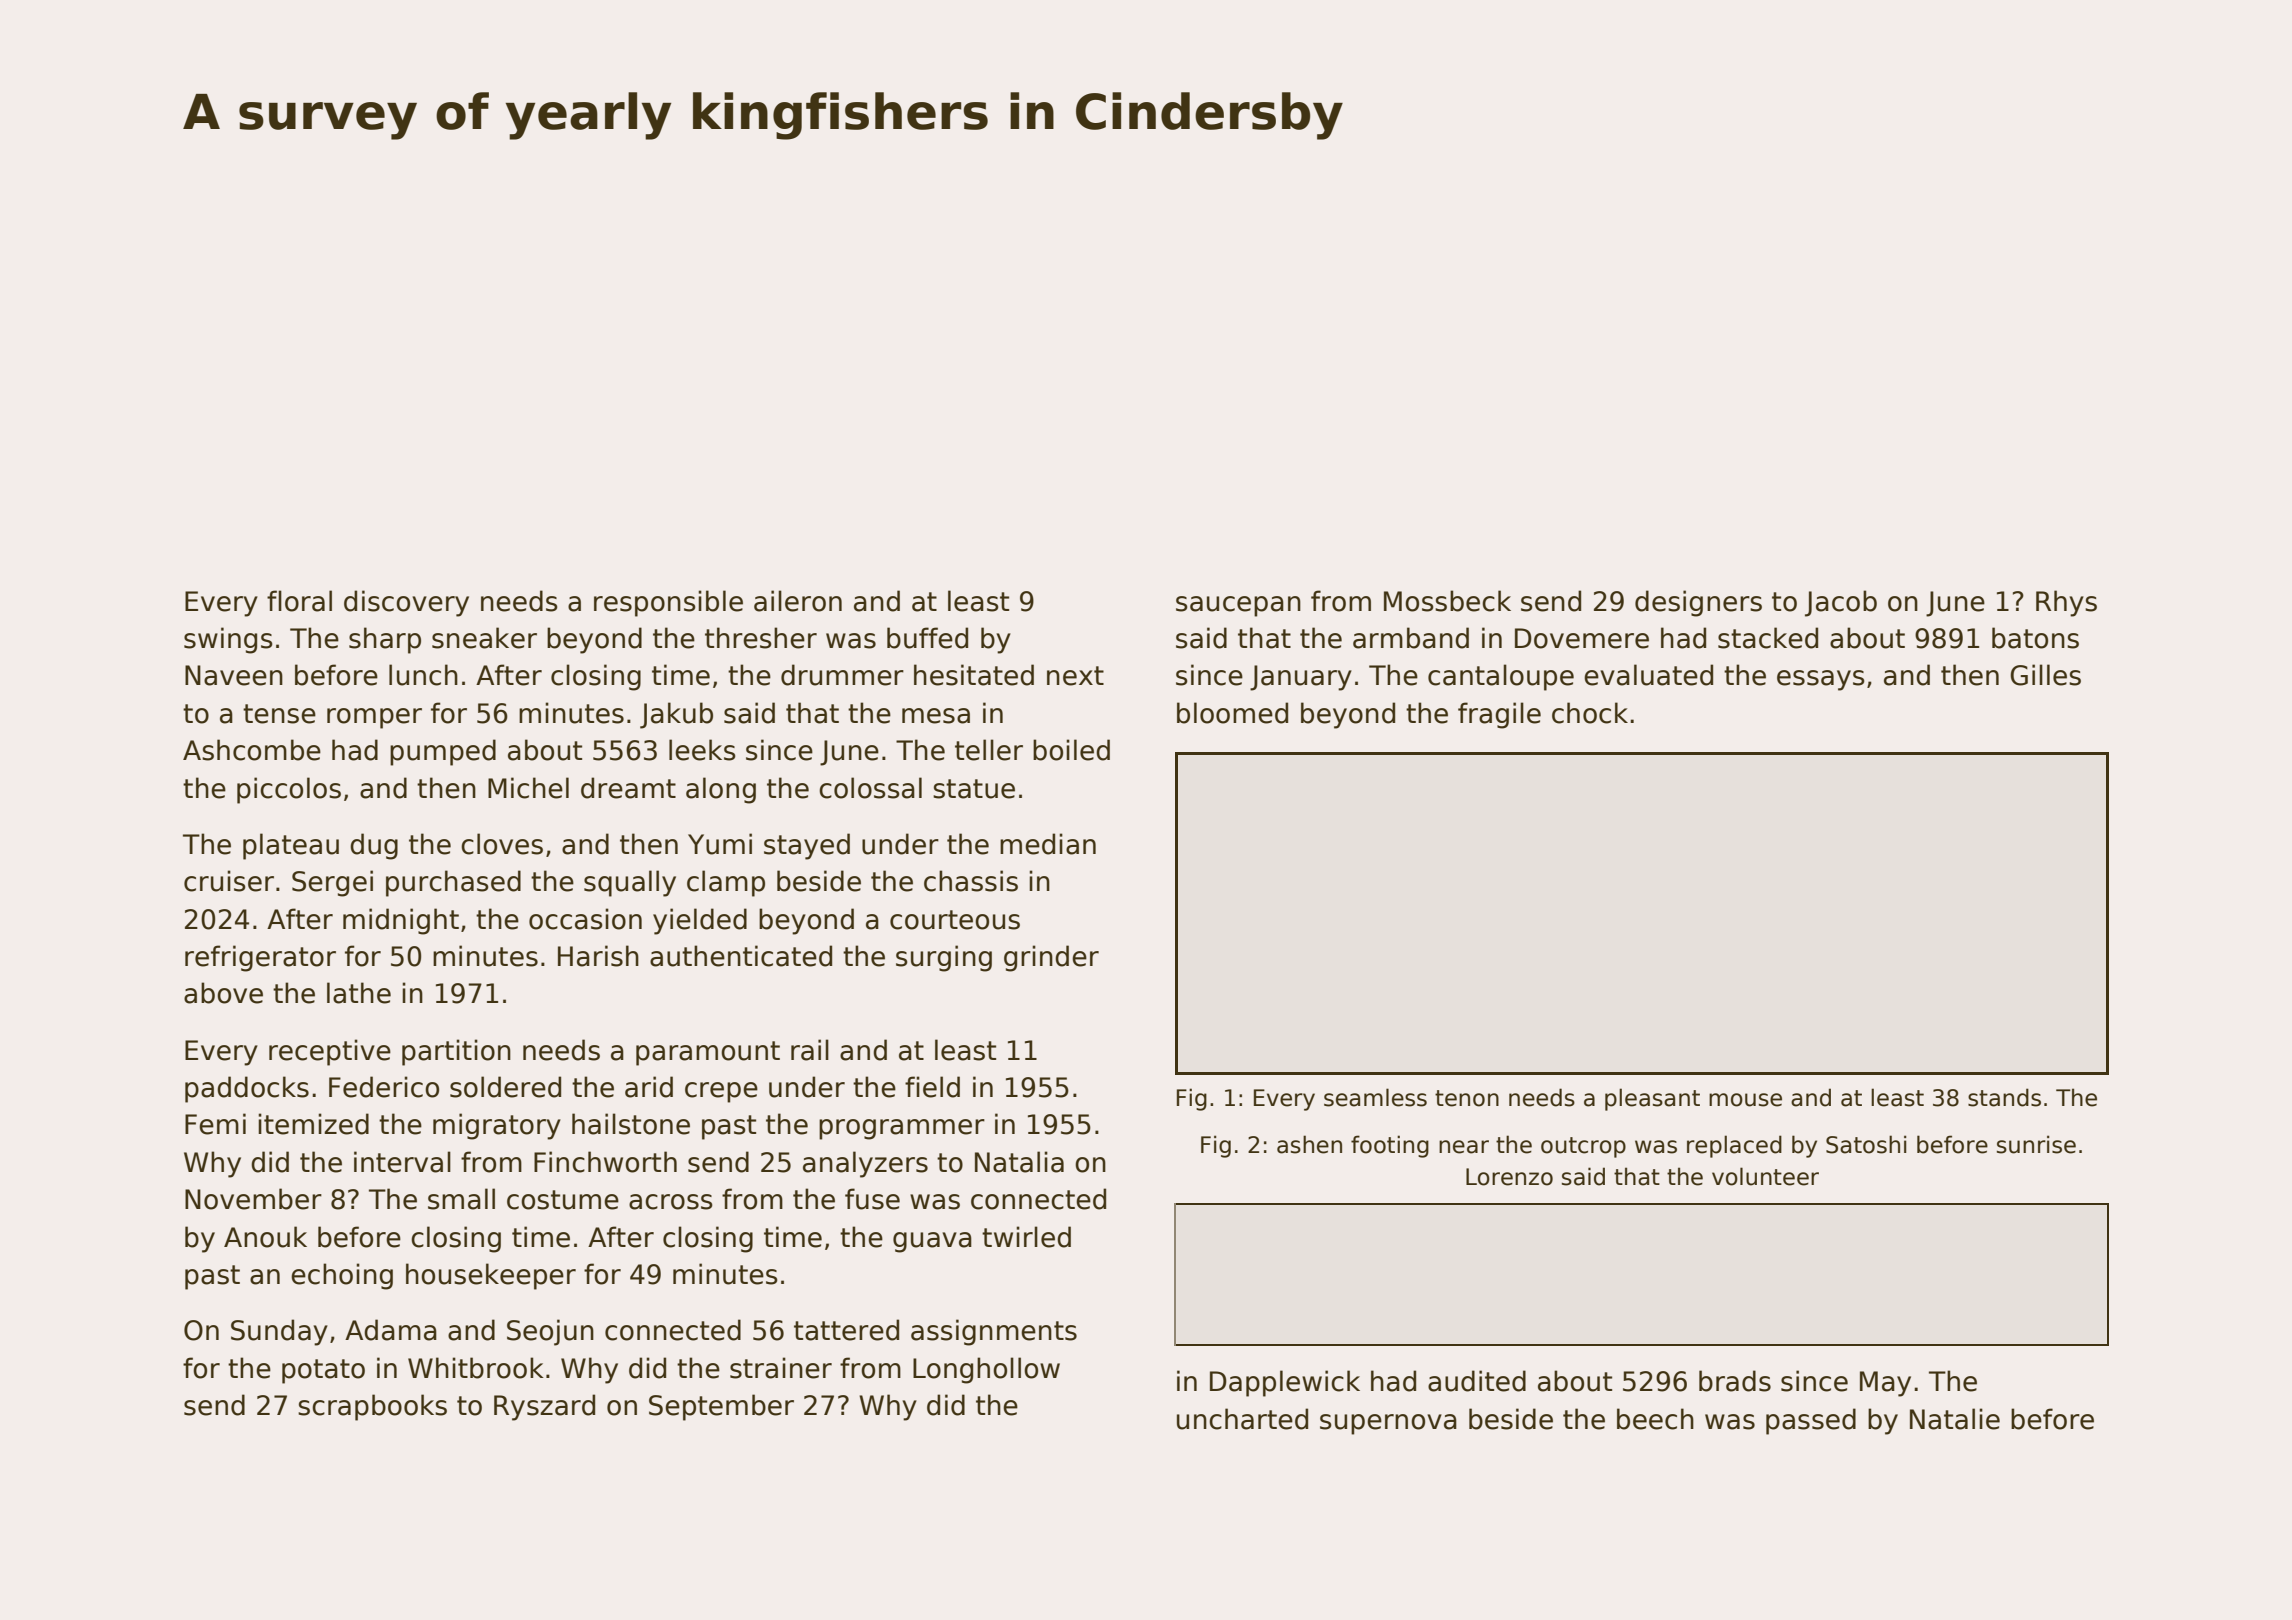  What do you see at coordinates (1698, 603) in the screenshot?
I see `designers` at bounding box center [1698, 603].
